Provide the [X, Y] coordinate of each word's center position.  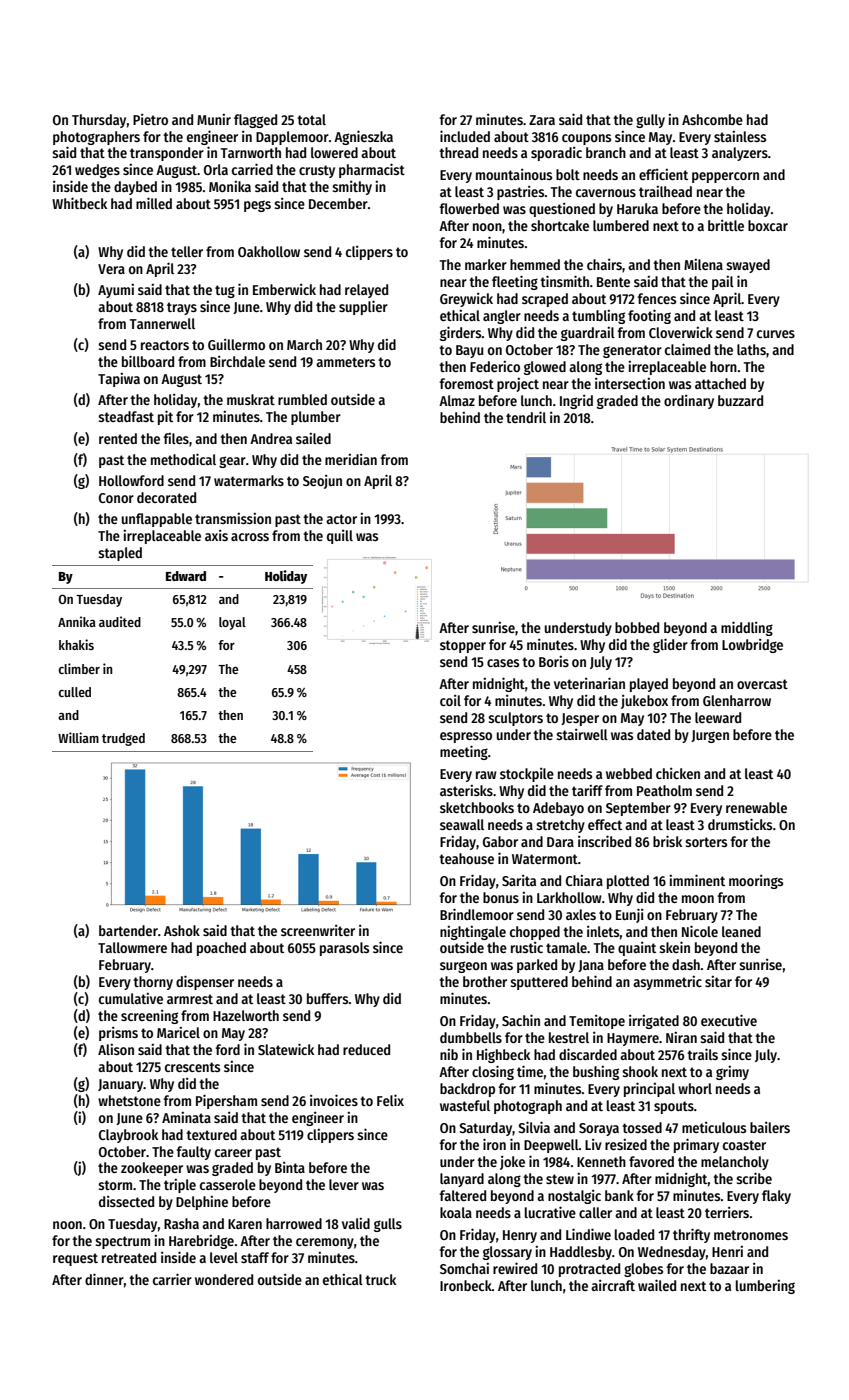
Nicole [700, 931]
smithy [352, 188]
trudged [123, 739]
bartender [128, 930]
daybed [135, 188]
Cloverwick [681, 332]
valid [356, 1223]
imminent [697, 880]
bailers [770, 1127]
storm [115, 1185]
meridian [351, 459]
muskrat [251, 399]
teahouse [466, 858]
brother [485, 981]
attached [720, 383]
